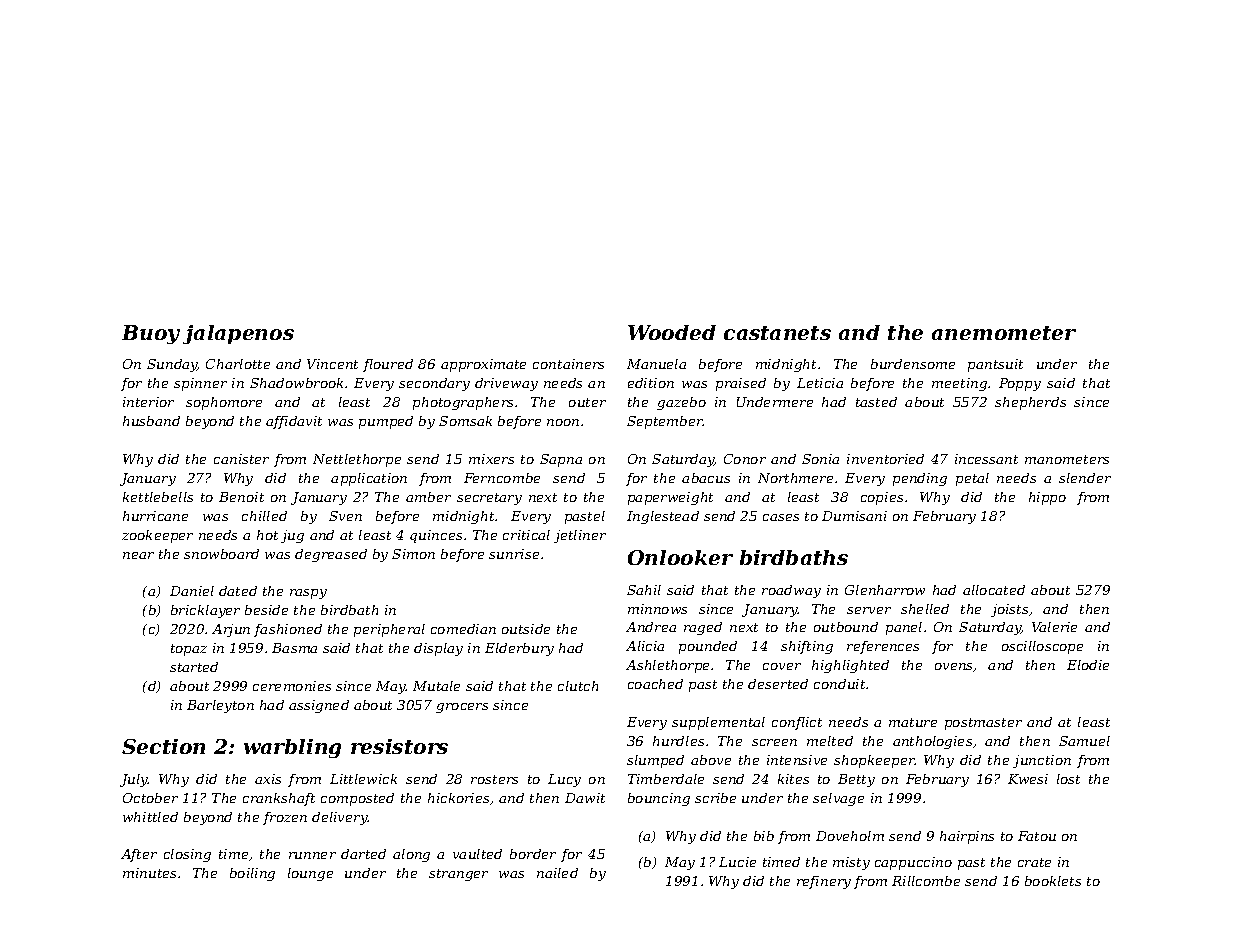 Image resolution: width=1233 pixels, height=952 pixels. Describe the element at coordinates (345, 516) in the screenshot. I see `Sven` at that location.
